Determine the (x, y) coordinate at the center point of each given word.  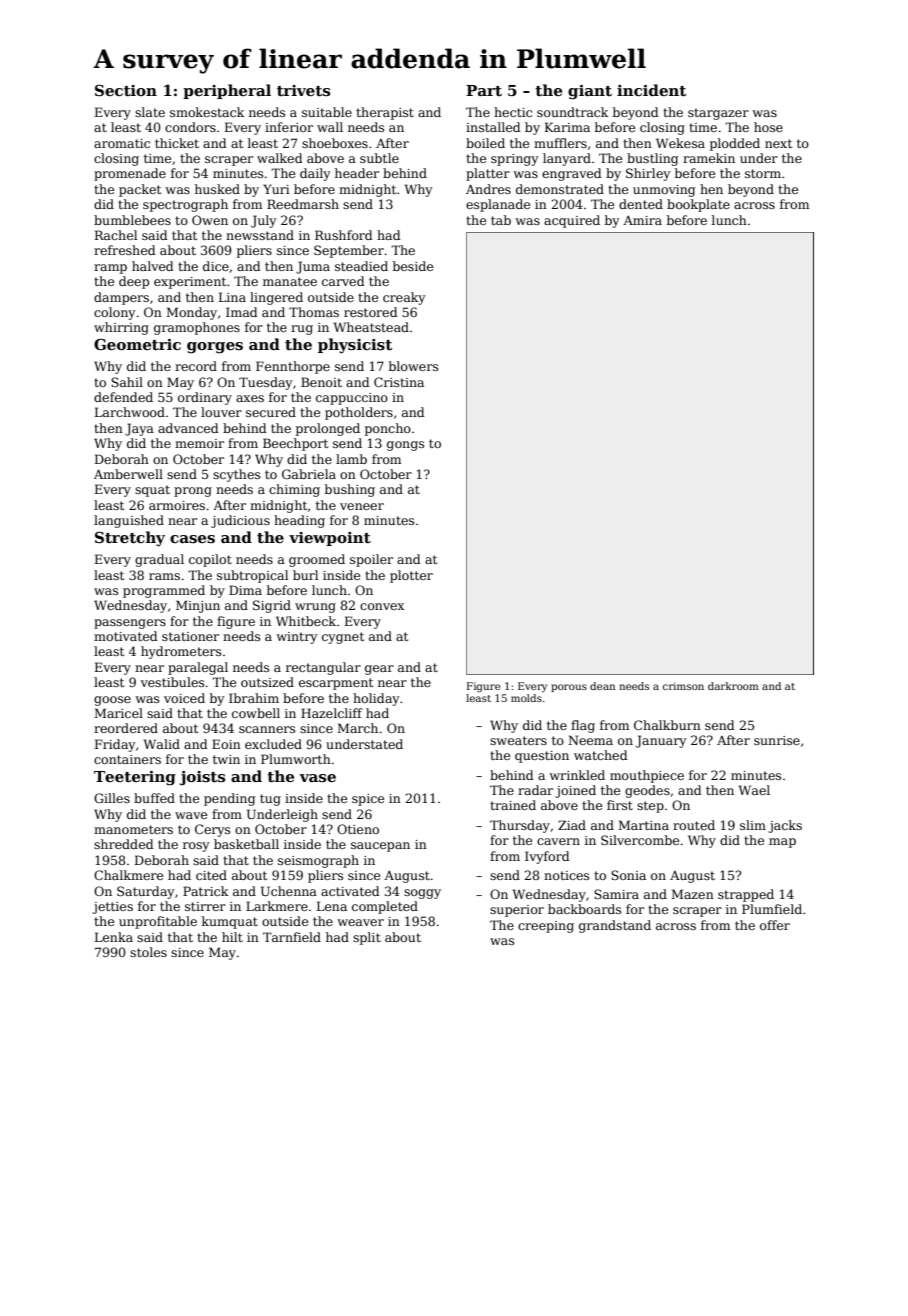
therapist (385, 113)
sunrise (777, 740)
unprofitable (158, 922)
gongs (405, 446)
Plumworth (296, 759)
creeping (546, 927)
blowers (413, 366)
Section (126, 90)
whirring (121, 328)
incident (651, 90)
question (542, 757)
